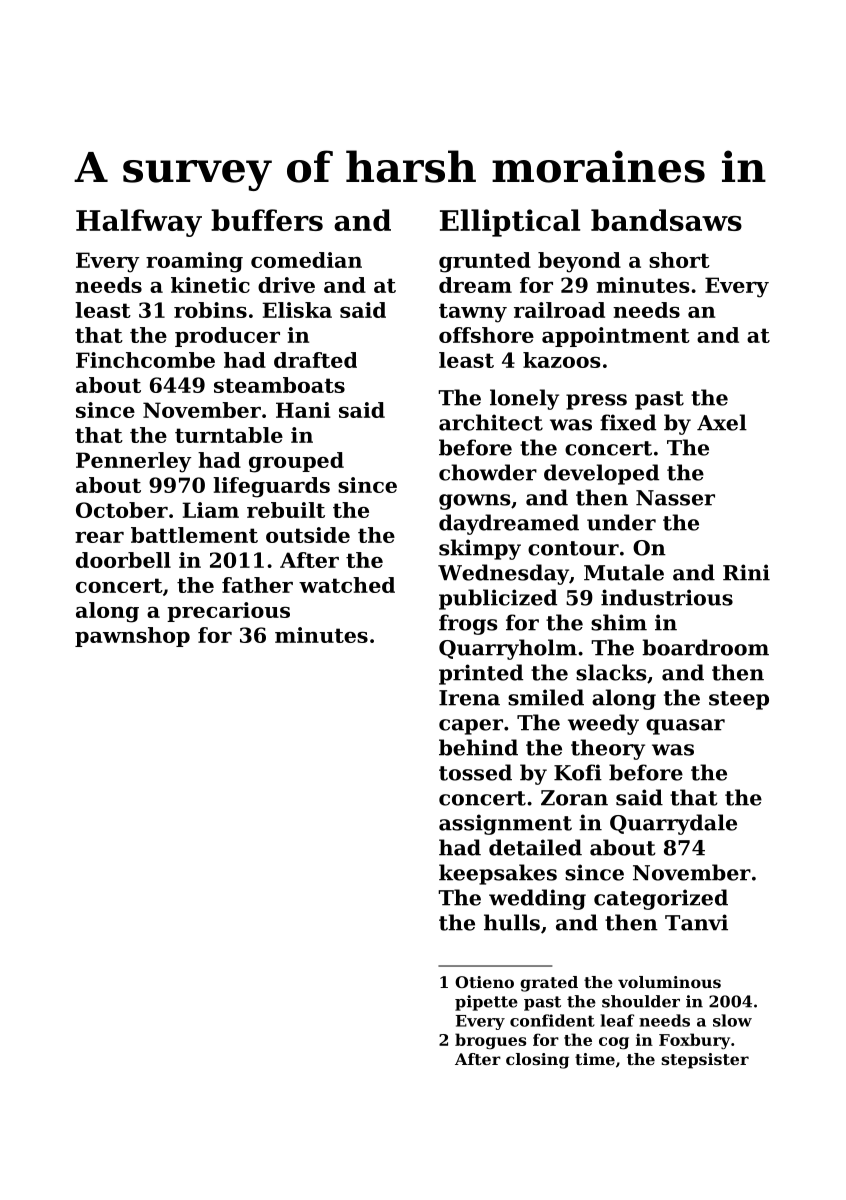 The image size is (846, 1200). What do you see at coordinates (739, 700) in the screenshot?
I see `steep` at bounding box center [739, 700].
